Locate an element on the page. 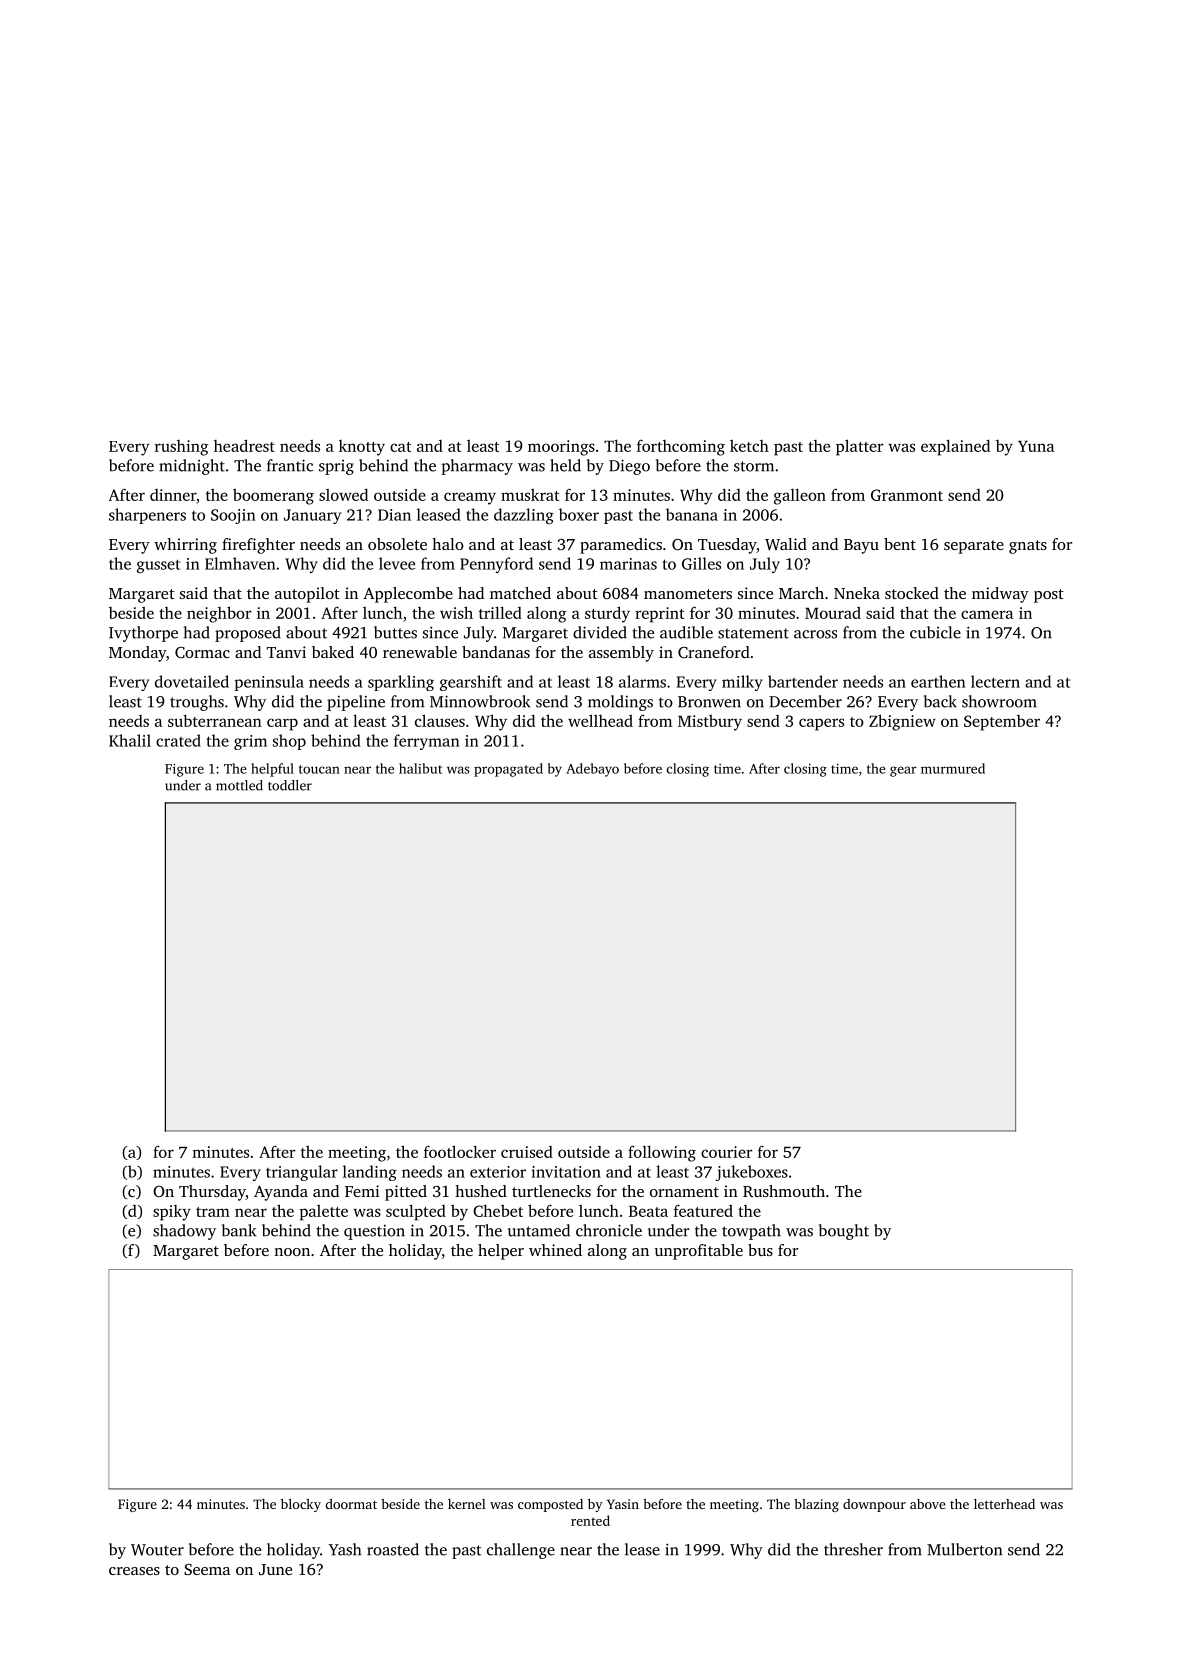 Image resolution: width=1181 pixels, height=1671 pixels. Wouter is located at coordinates (157, 1550).
